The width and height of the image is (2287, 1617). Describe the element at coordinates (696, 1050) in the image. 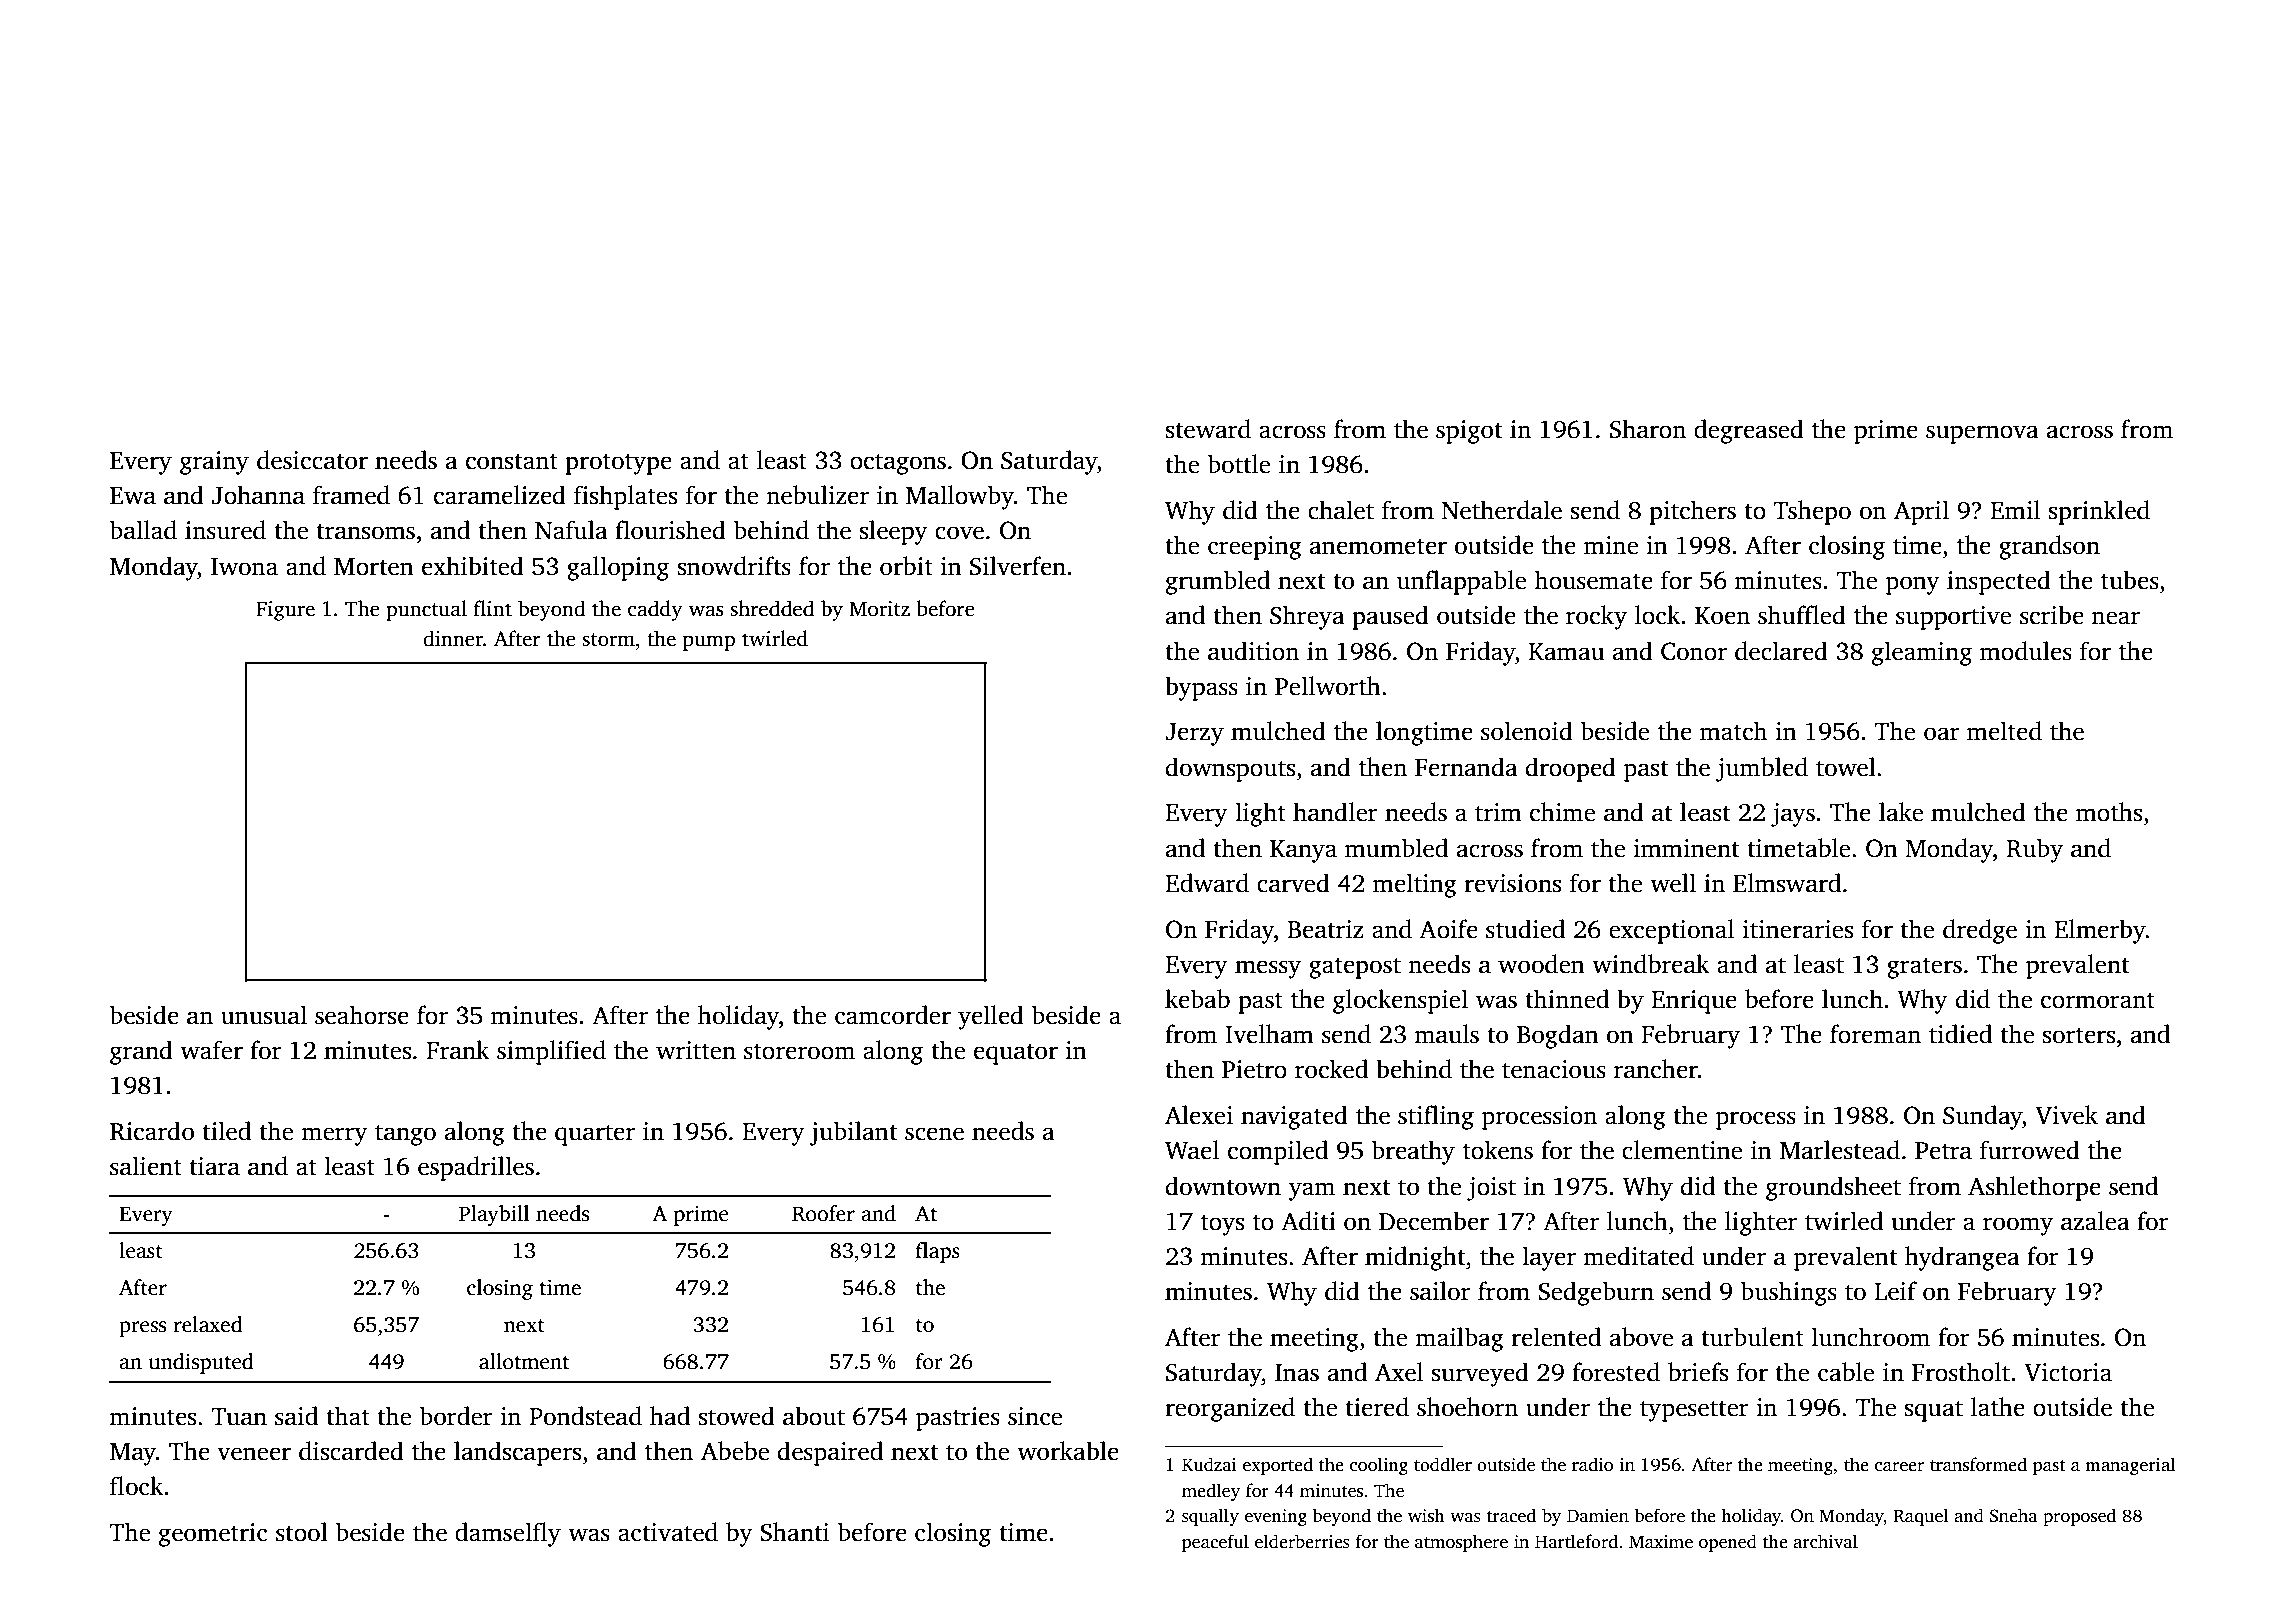

I see `written` at that location.
